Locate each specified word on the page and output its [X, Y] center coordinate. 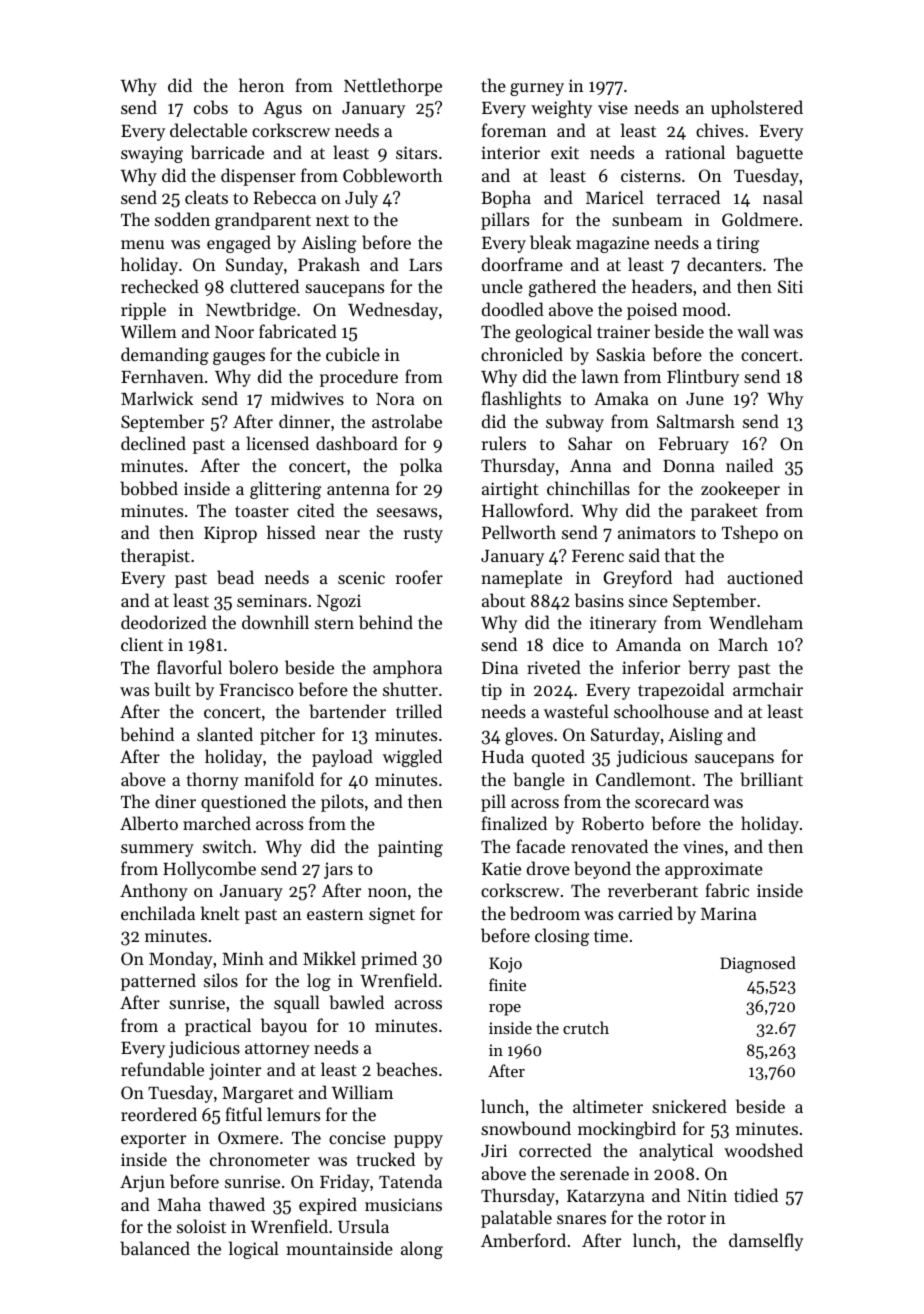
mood [704, 309]
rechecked [160, 286]
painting [410, 848]
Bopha [506, 199]
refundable [162, 1069]
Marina [729, 913]
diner [175, 801]
